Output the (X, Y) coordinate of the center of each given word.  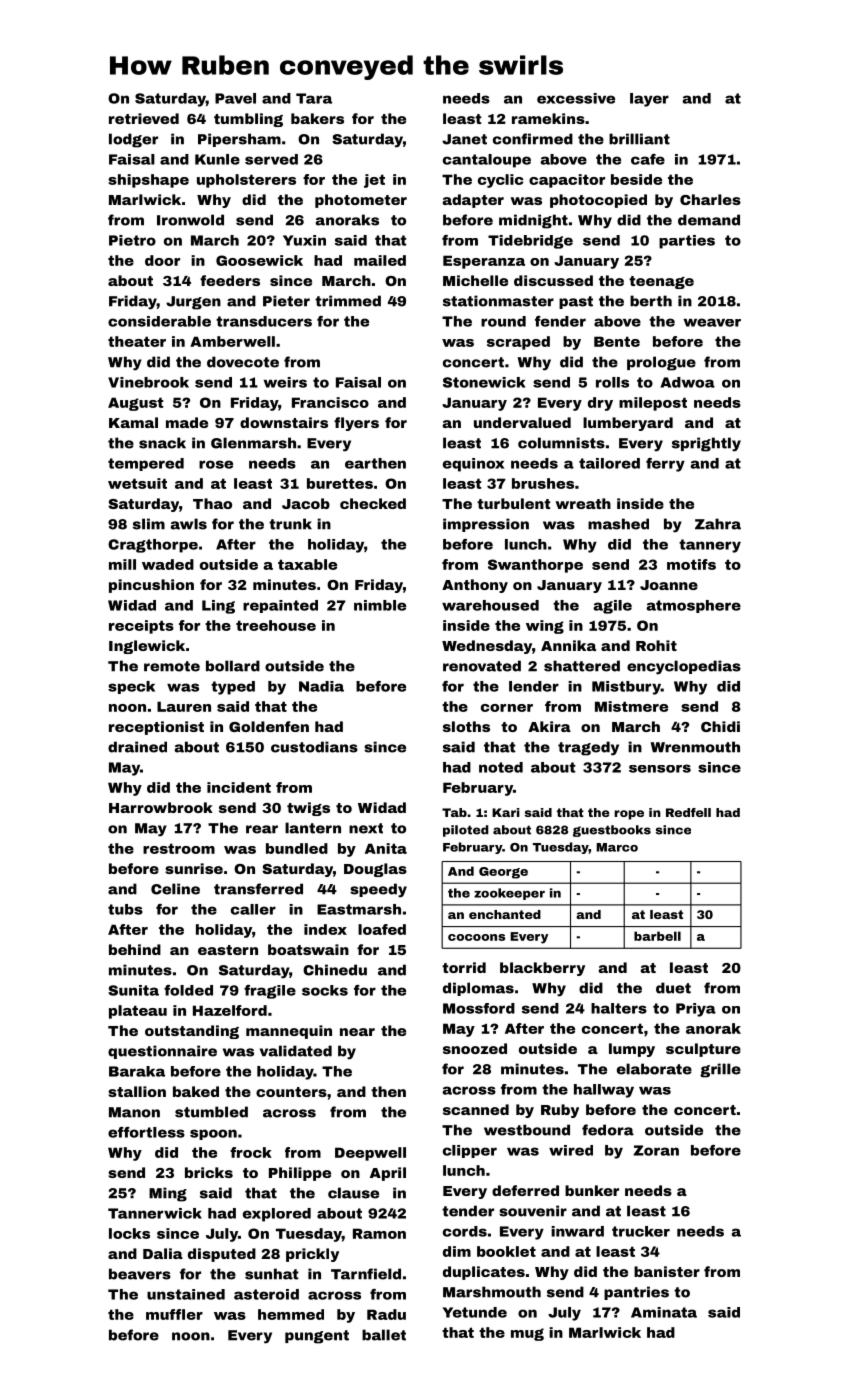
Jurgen (193, 303)
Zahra (718, 524)
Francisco (330, 402)
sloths (466, 726)
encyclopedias (684, 667)
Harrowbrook (161, 807)
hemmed (291, 1314)
